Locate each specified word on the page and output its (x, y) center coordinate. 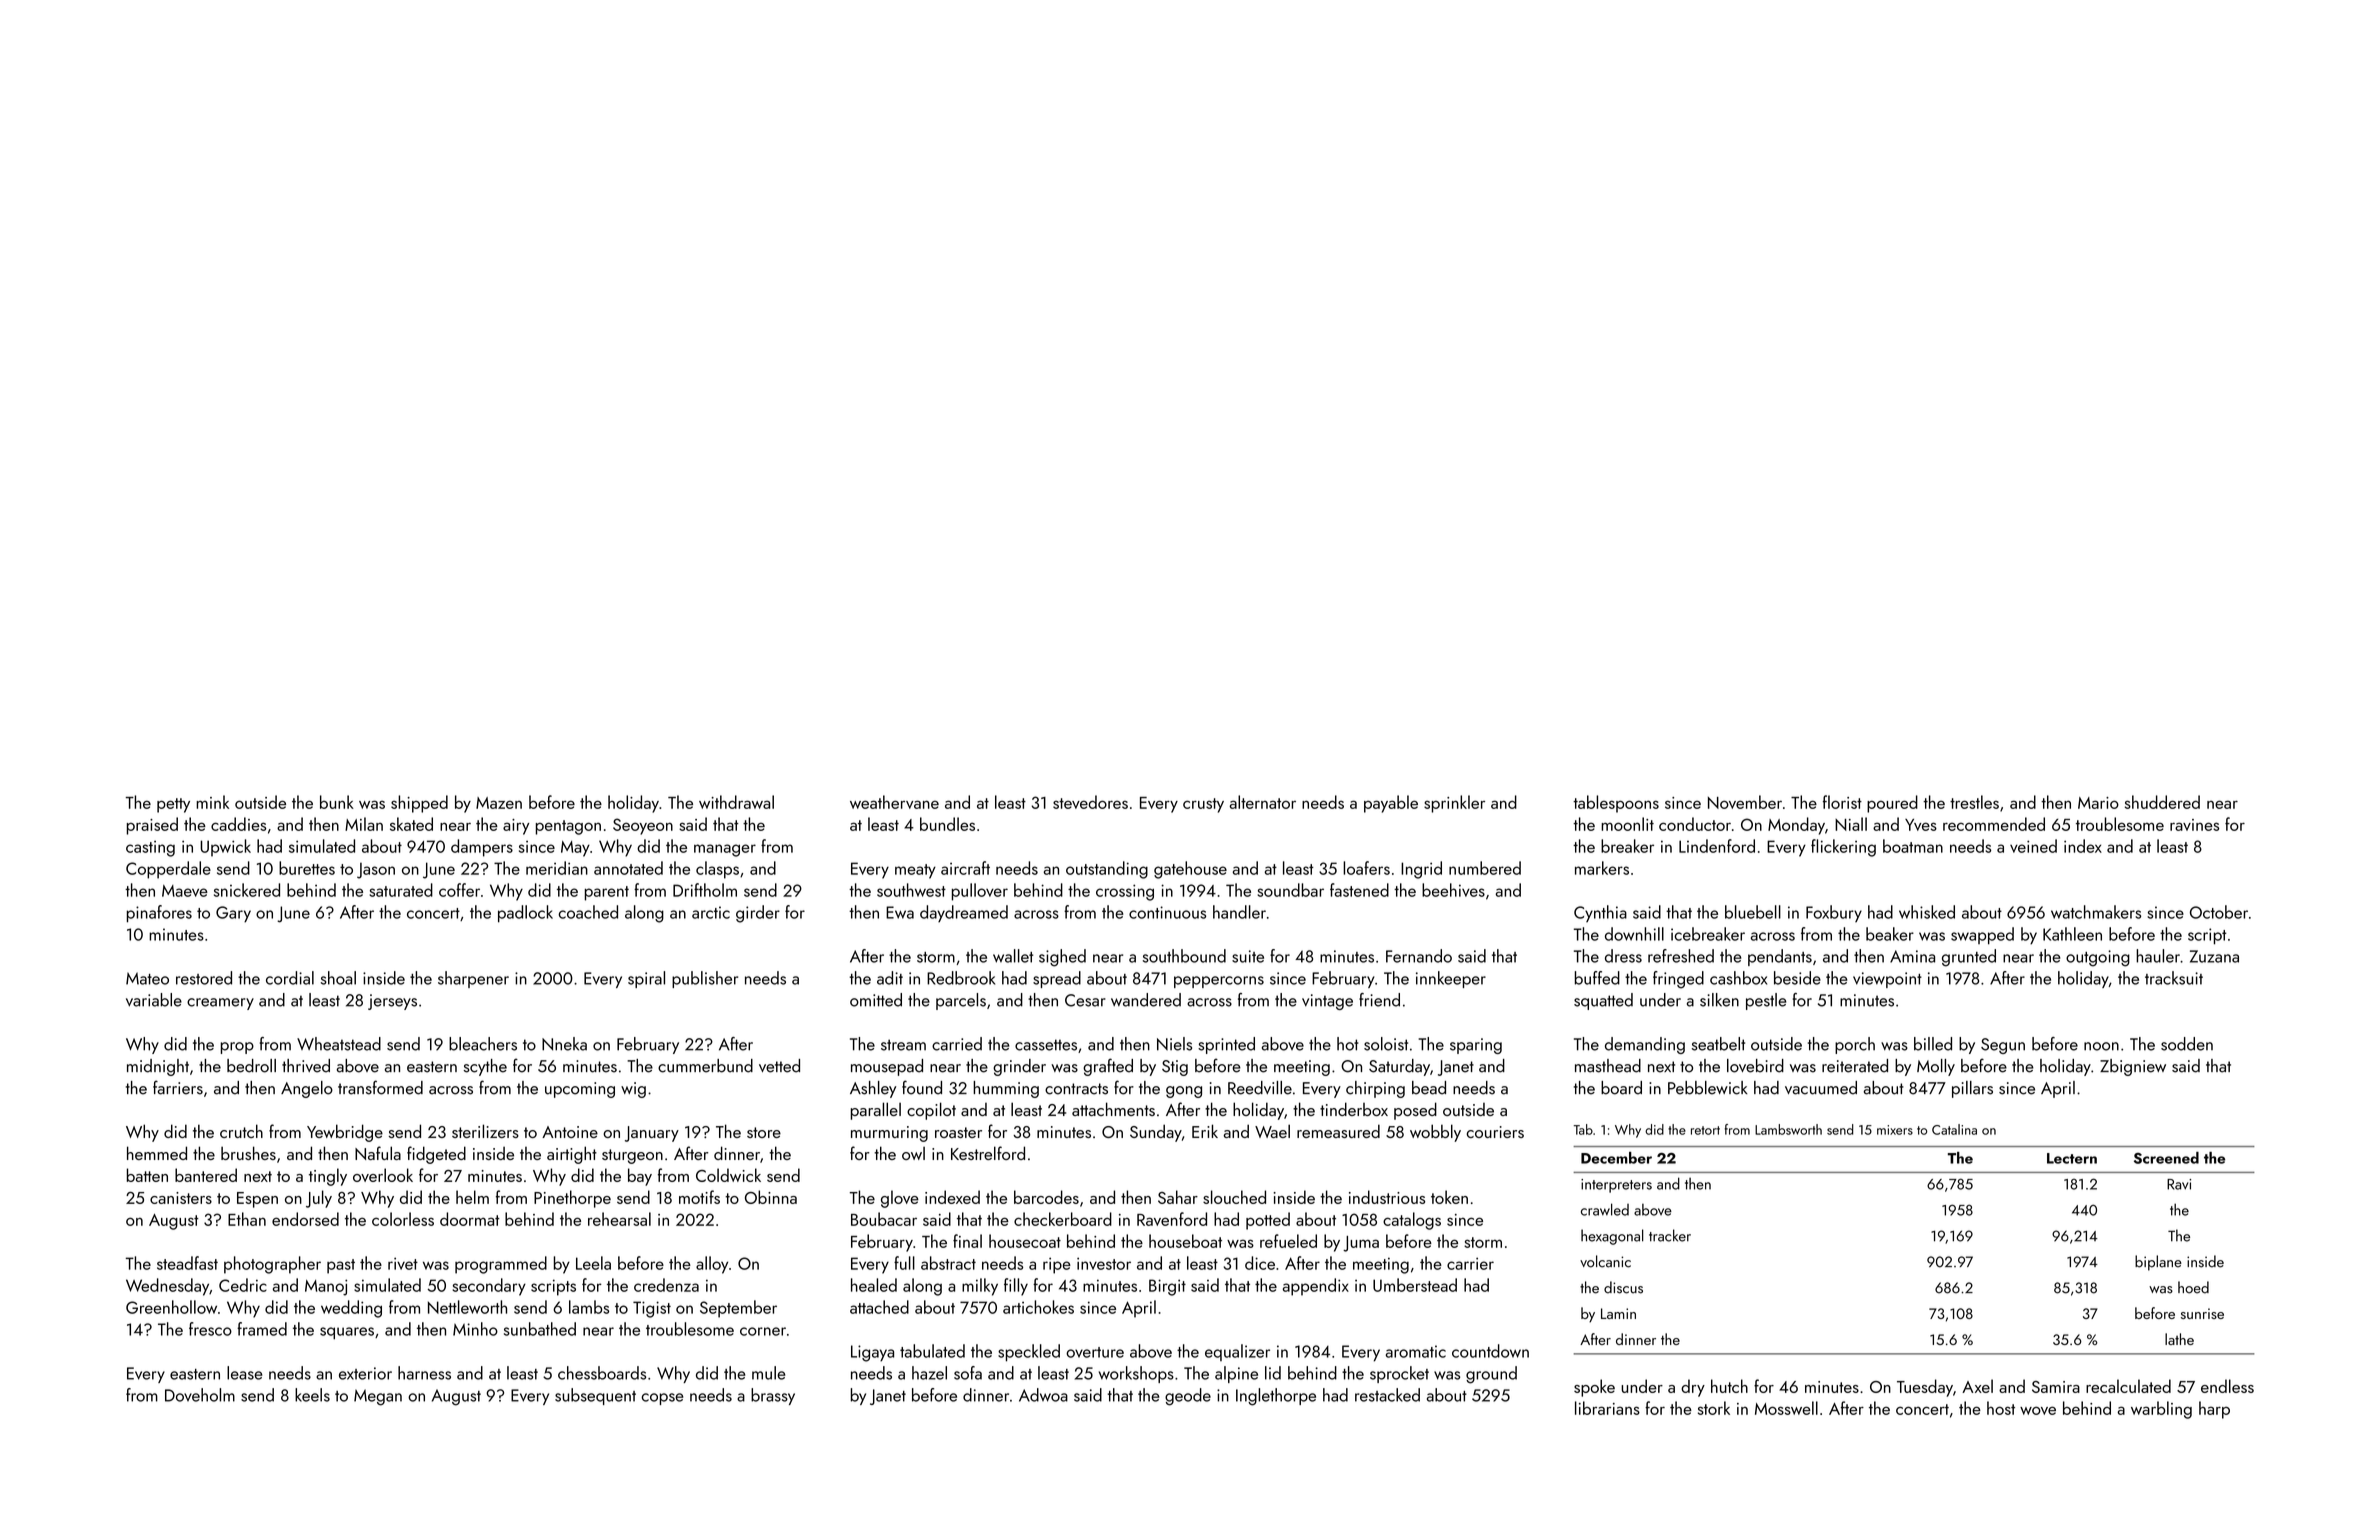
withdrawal (736, 802)
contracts (1076, 1089)
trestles (1974, 802)
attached (879, 1307)
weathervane (894, 802)
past (341, 1266)
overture (1095, 1352)
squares (347, 1333)
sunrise (2202, 1313)
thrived (306, 1066)
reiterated (1855, 1066)
